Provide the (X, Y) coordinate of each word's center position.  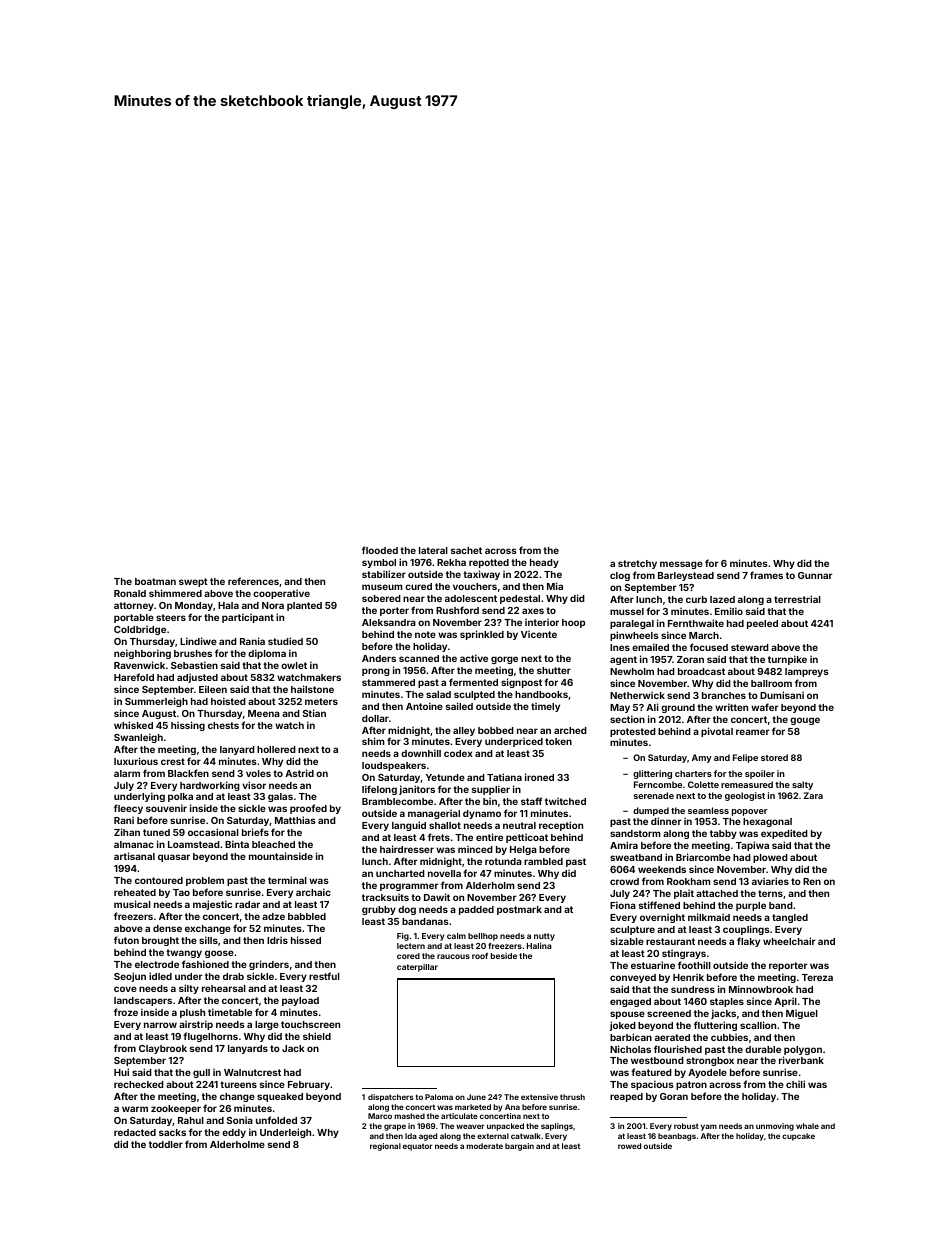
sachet (466, 550)
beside (504, 956)
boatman (155, 581)
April (785, 1002)
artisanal (134, 856)
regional (385, 1147)
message (681, 565)
